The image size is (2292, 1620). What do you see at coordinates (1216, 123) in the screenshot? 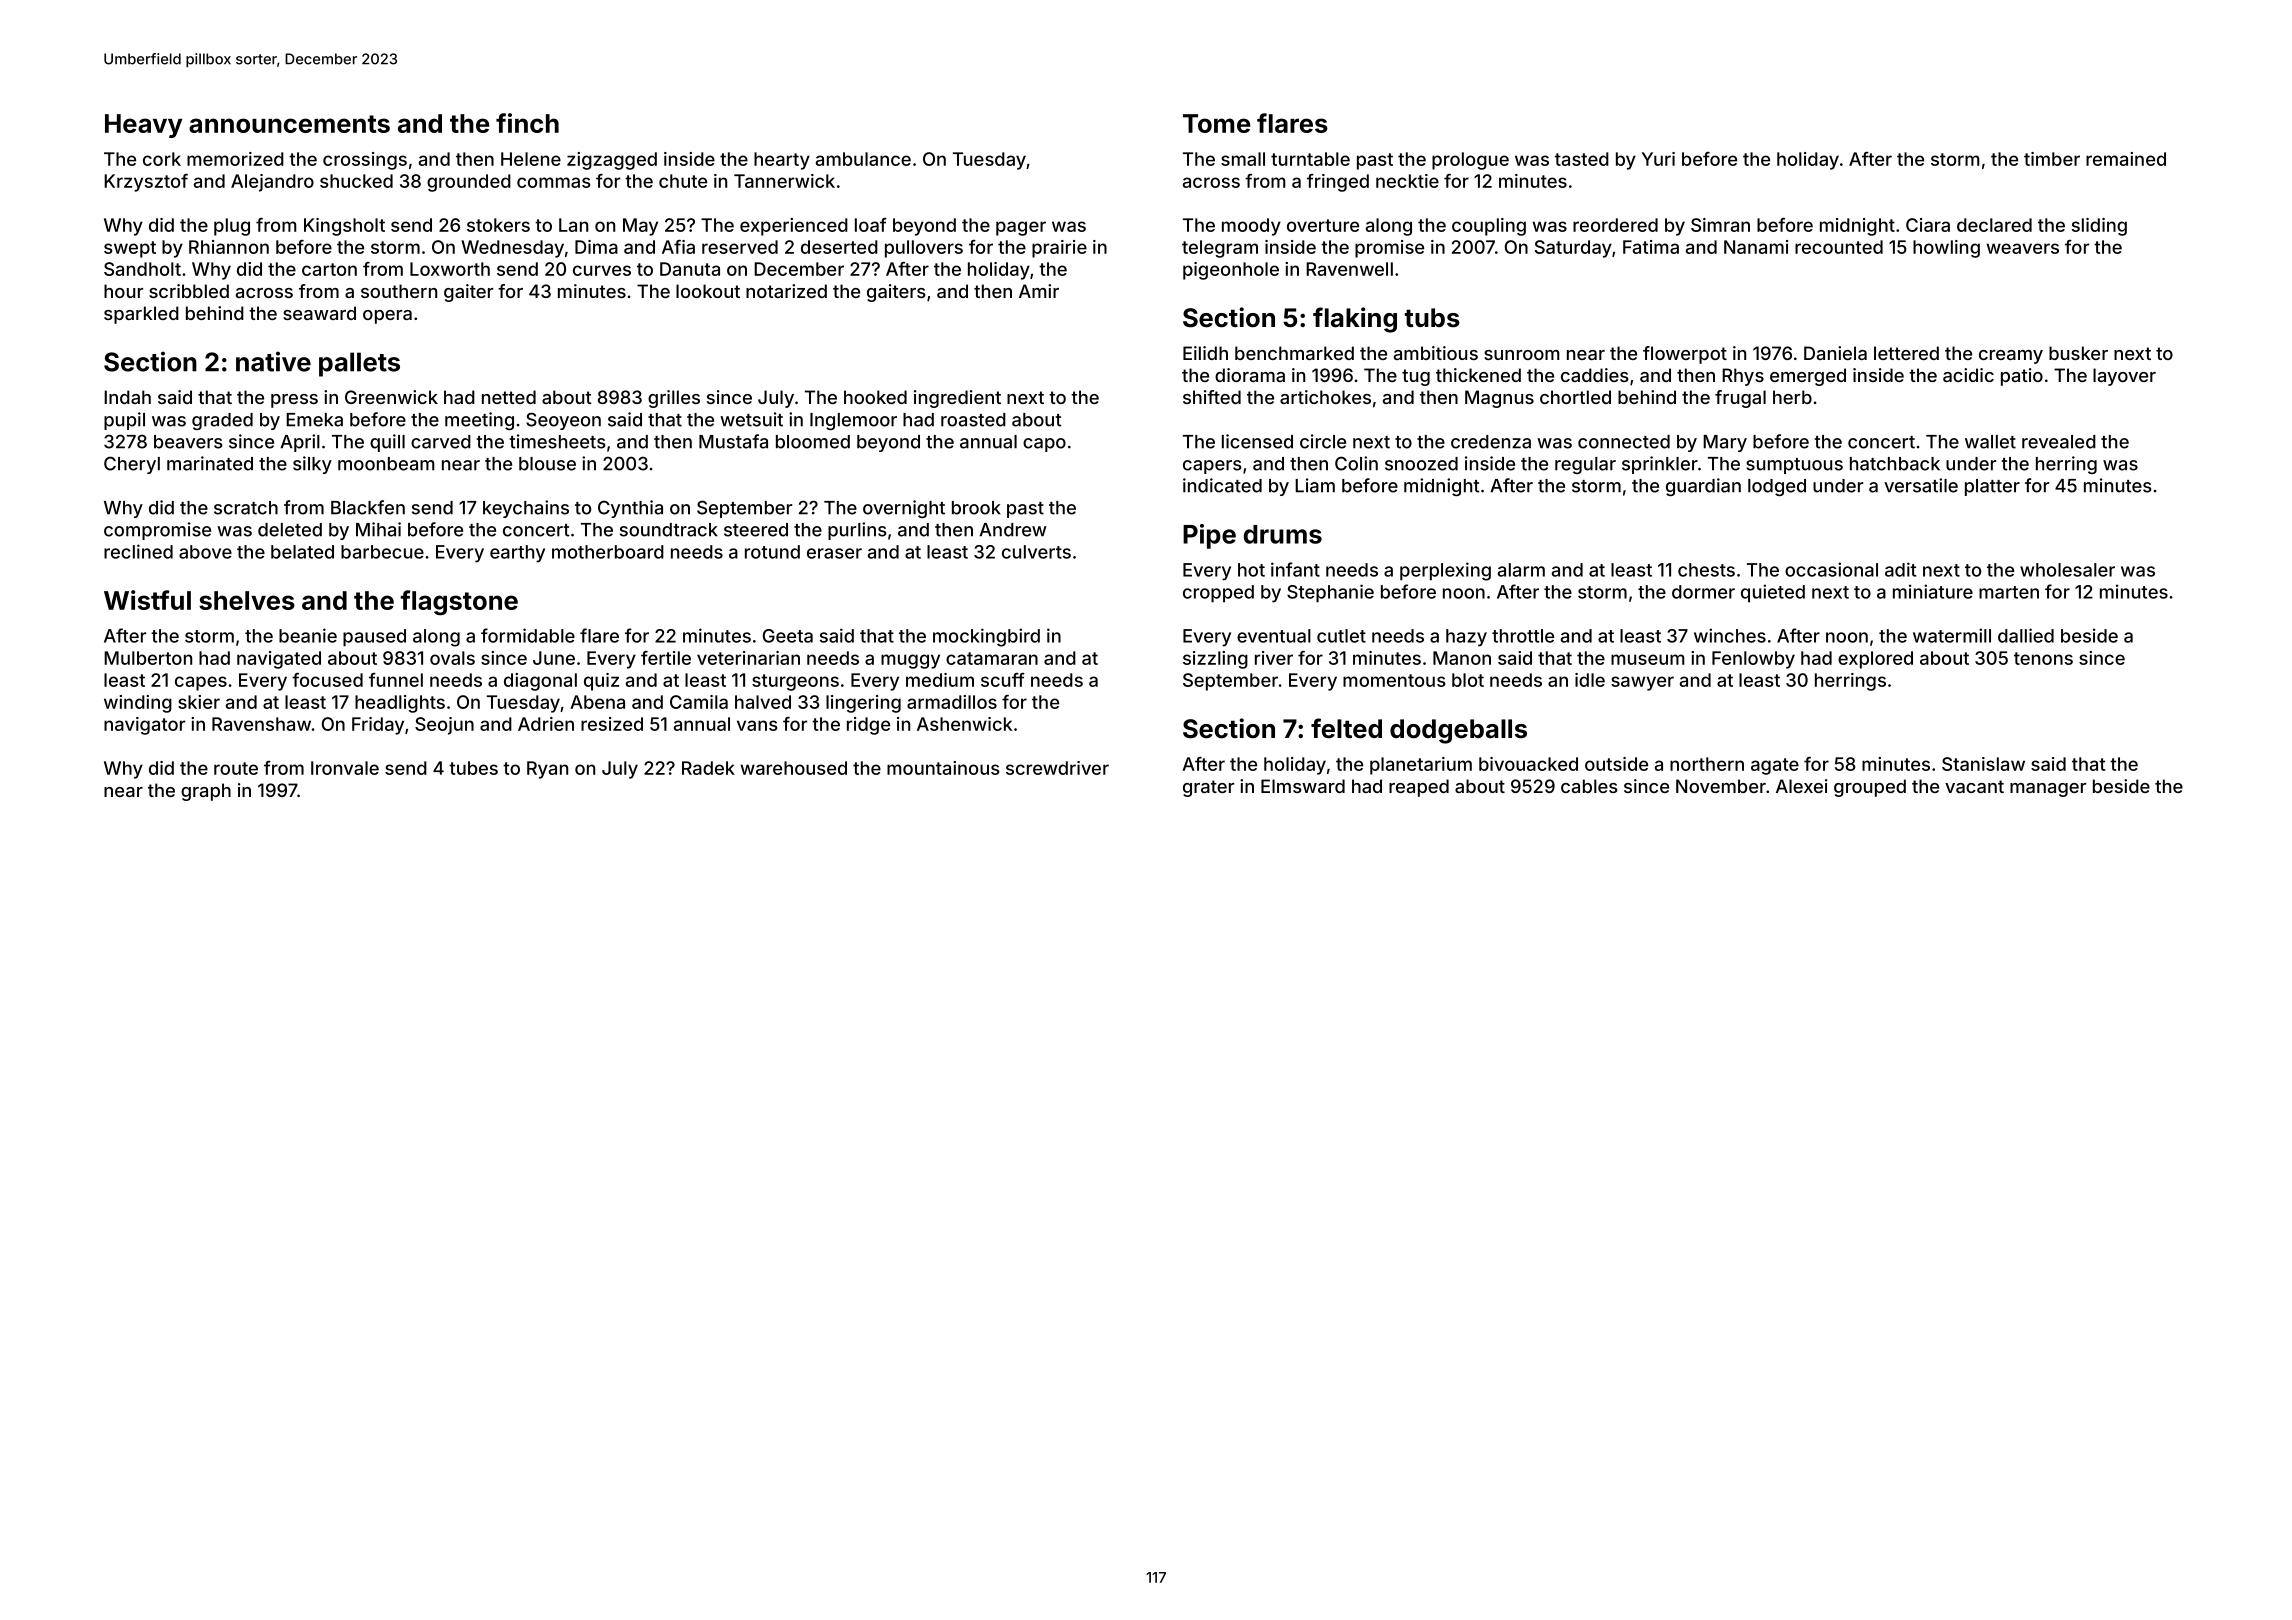
I see `Tome` at bounding box center [1216, 123].
